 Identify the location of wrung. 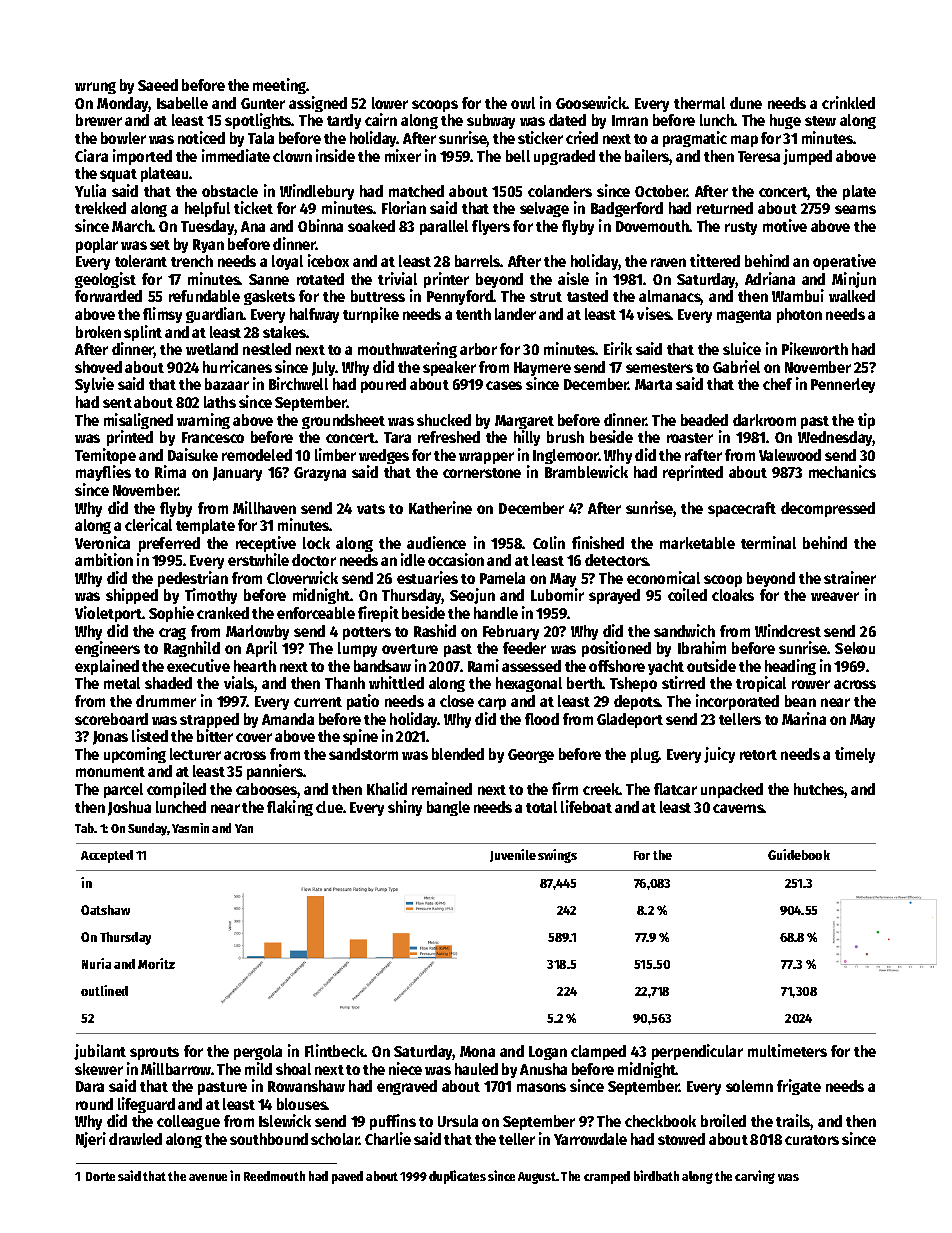
(95, 88).
